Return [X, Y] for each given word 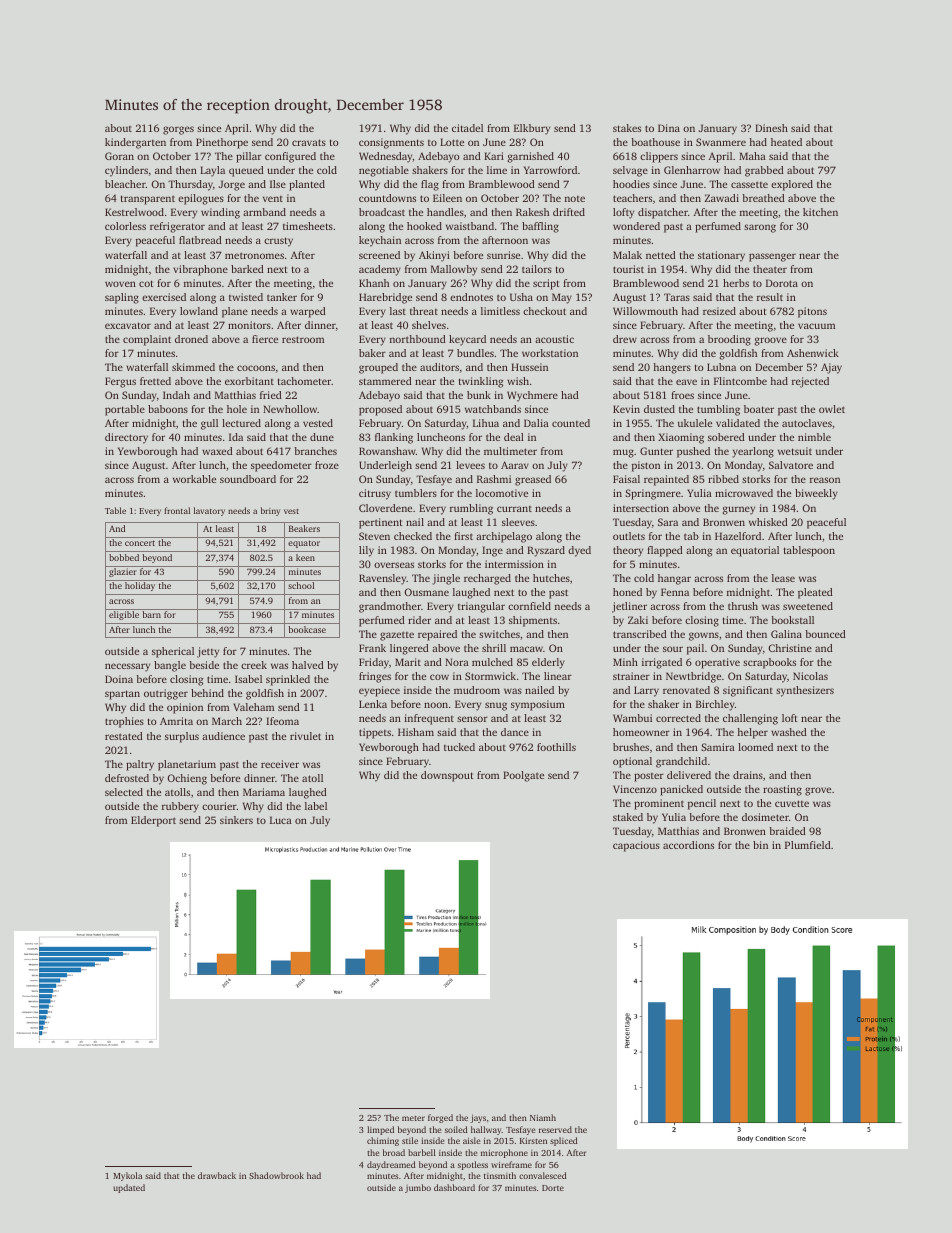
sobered [726, 437]
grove [818, 791]
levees [470, 465]
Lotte [452, 142]
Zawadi [722, 198]
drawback [217, 1175]
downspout [447, 776]
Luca [281, 820]
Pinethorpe [222, 143]
